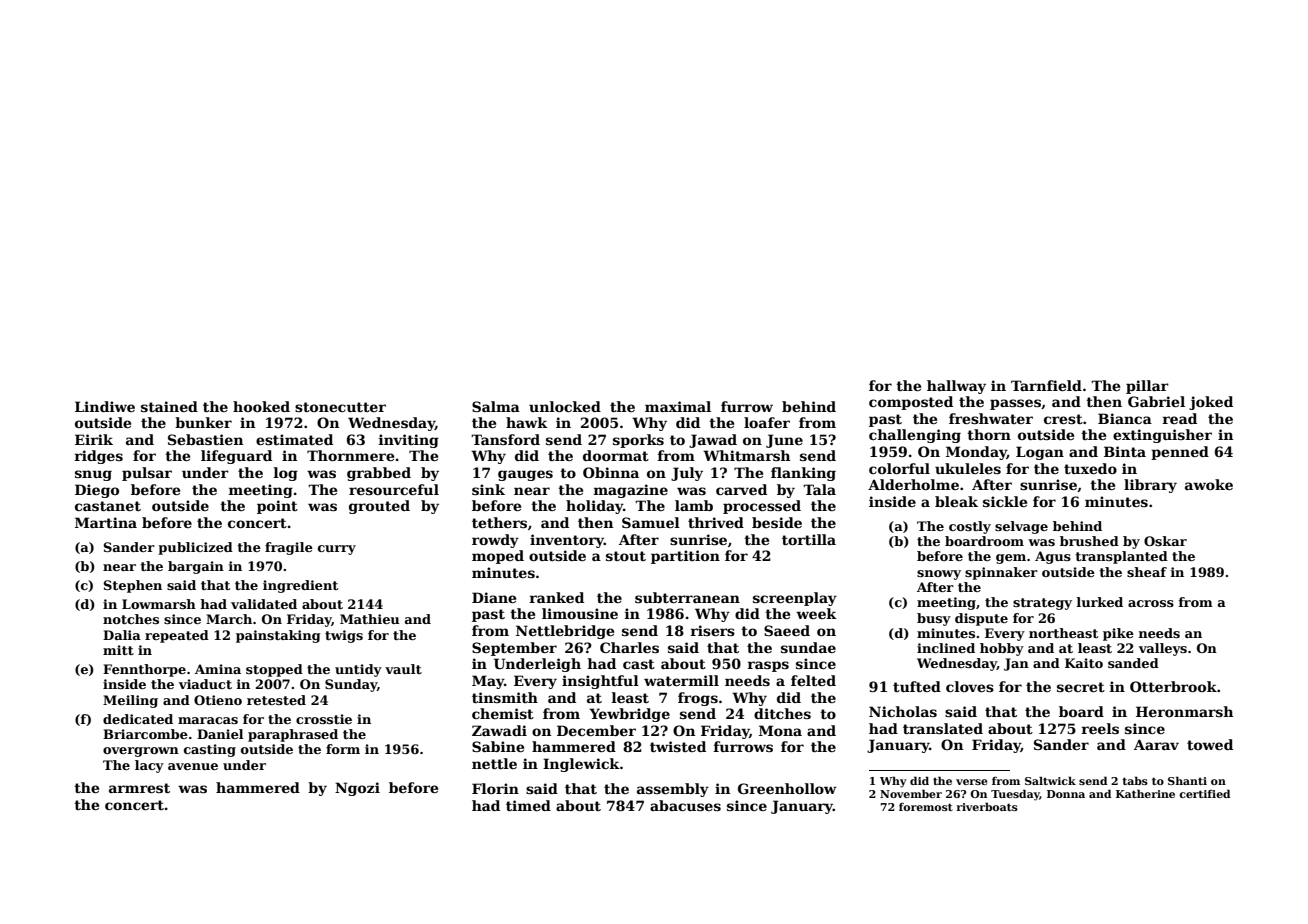 This screenshot has height=924, width=1308. I want to click on Ngozi, so click(357, 789).
